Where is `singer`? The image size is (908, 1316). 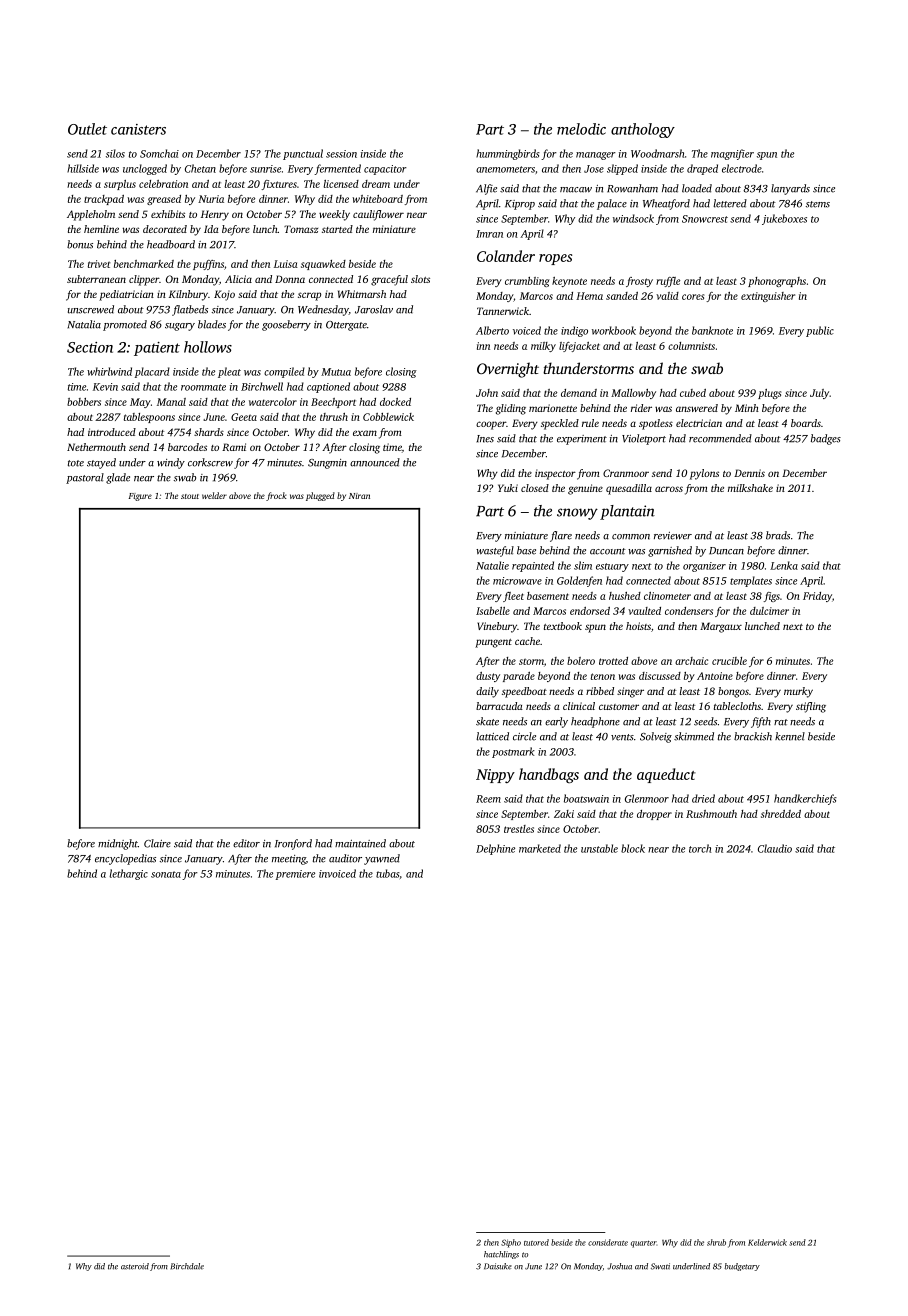 singer is located at coordinates (630, 692).
